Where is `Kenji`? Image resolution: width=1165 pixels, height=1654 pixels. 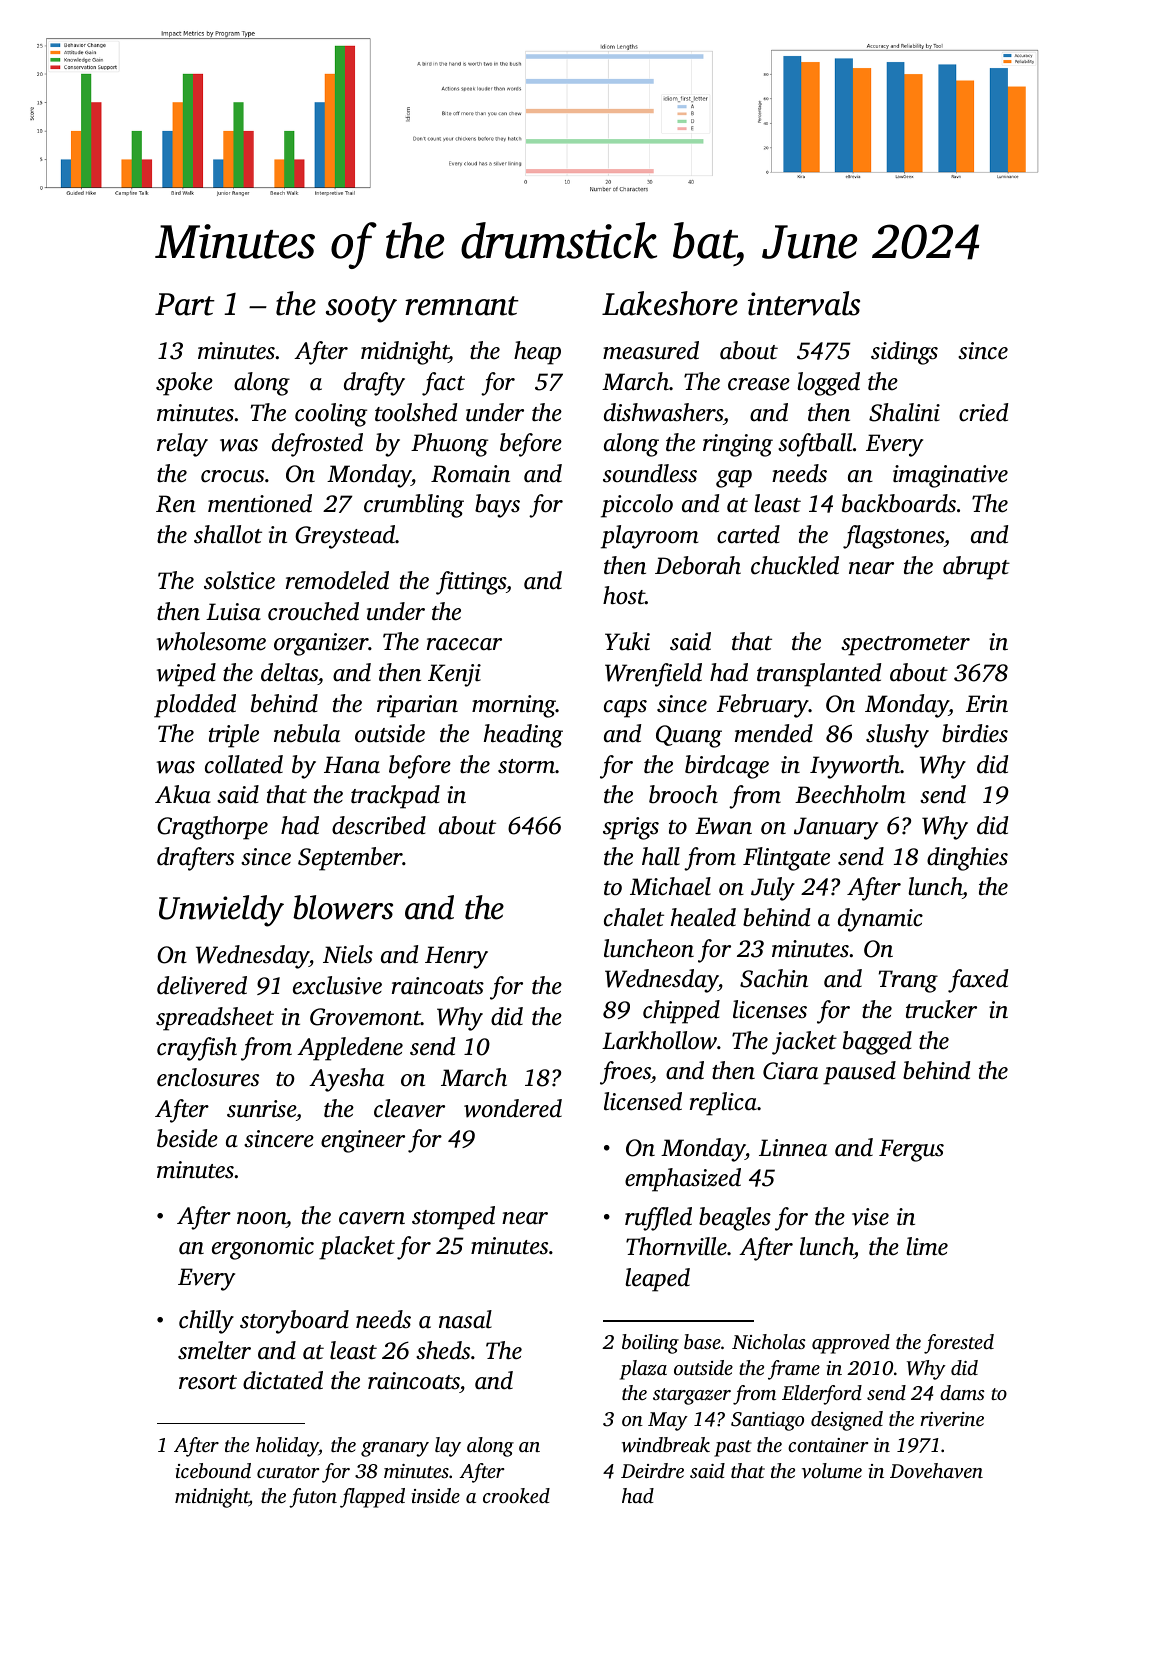
Kenji is located at coordinates (454, 675).
